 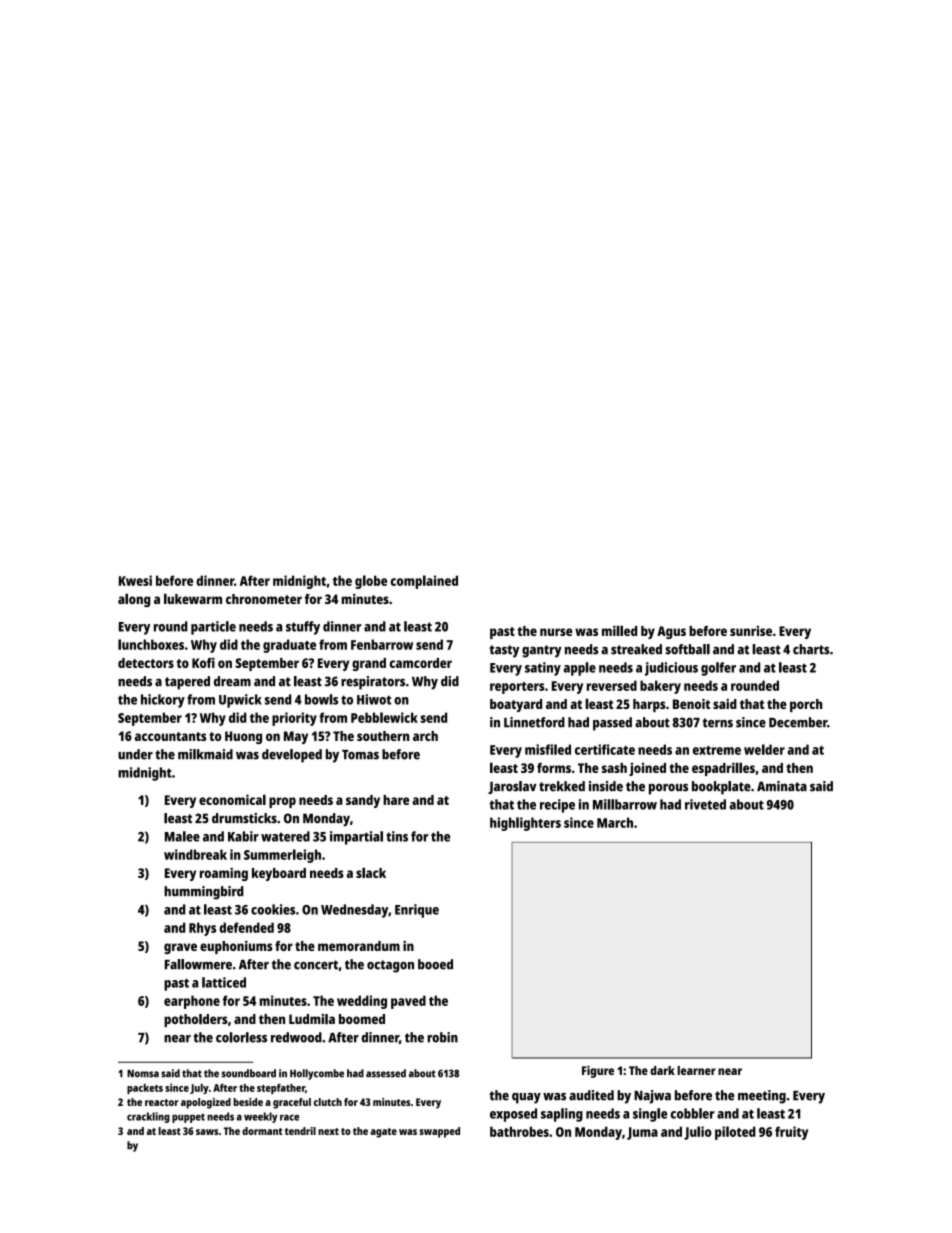 I want to click on Enrique, so click(x=417, y=911).
